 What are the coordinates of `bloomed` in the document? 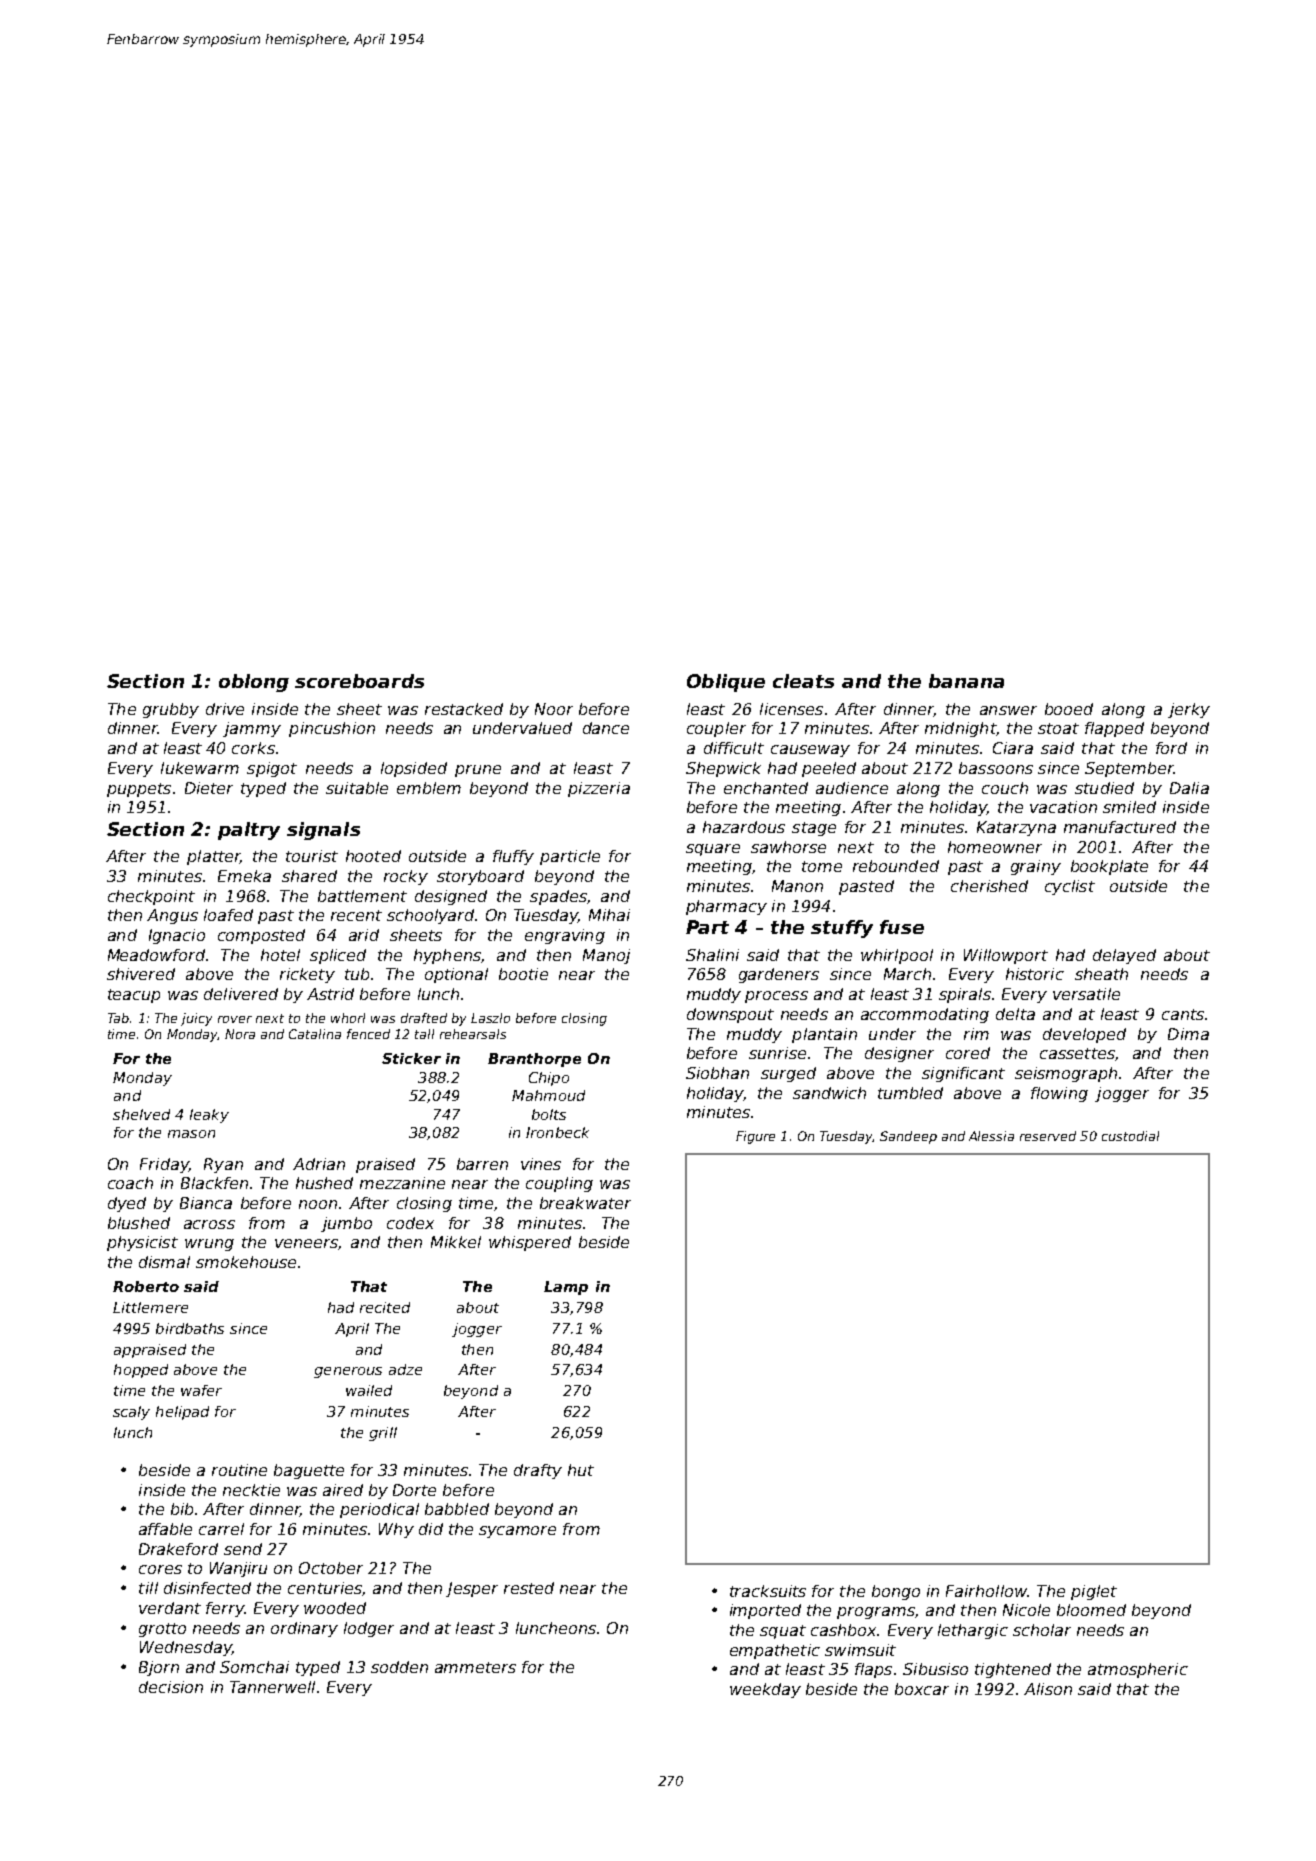 It's located at (1091, 1610).
